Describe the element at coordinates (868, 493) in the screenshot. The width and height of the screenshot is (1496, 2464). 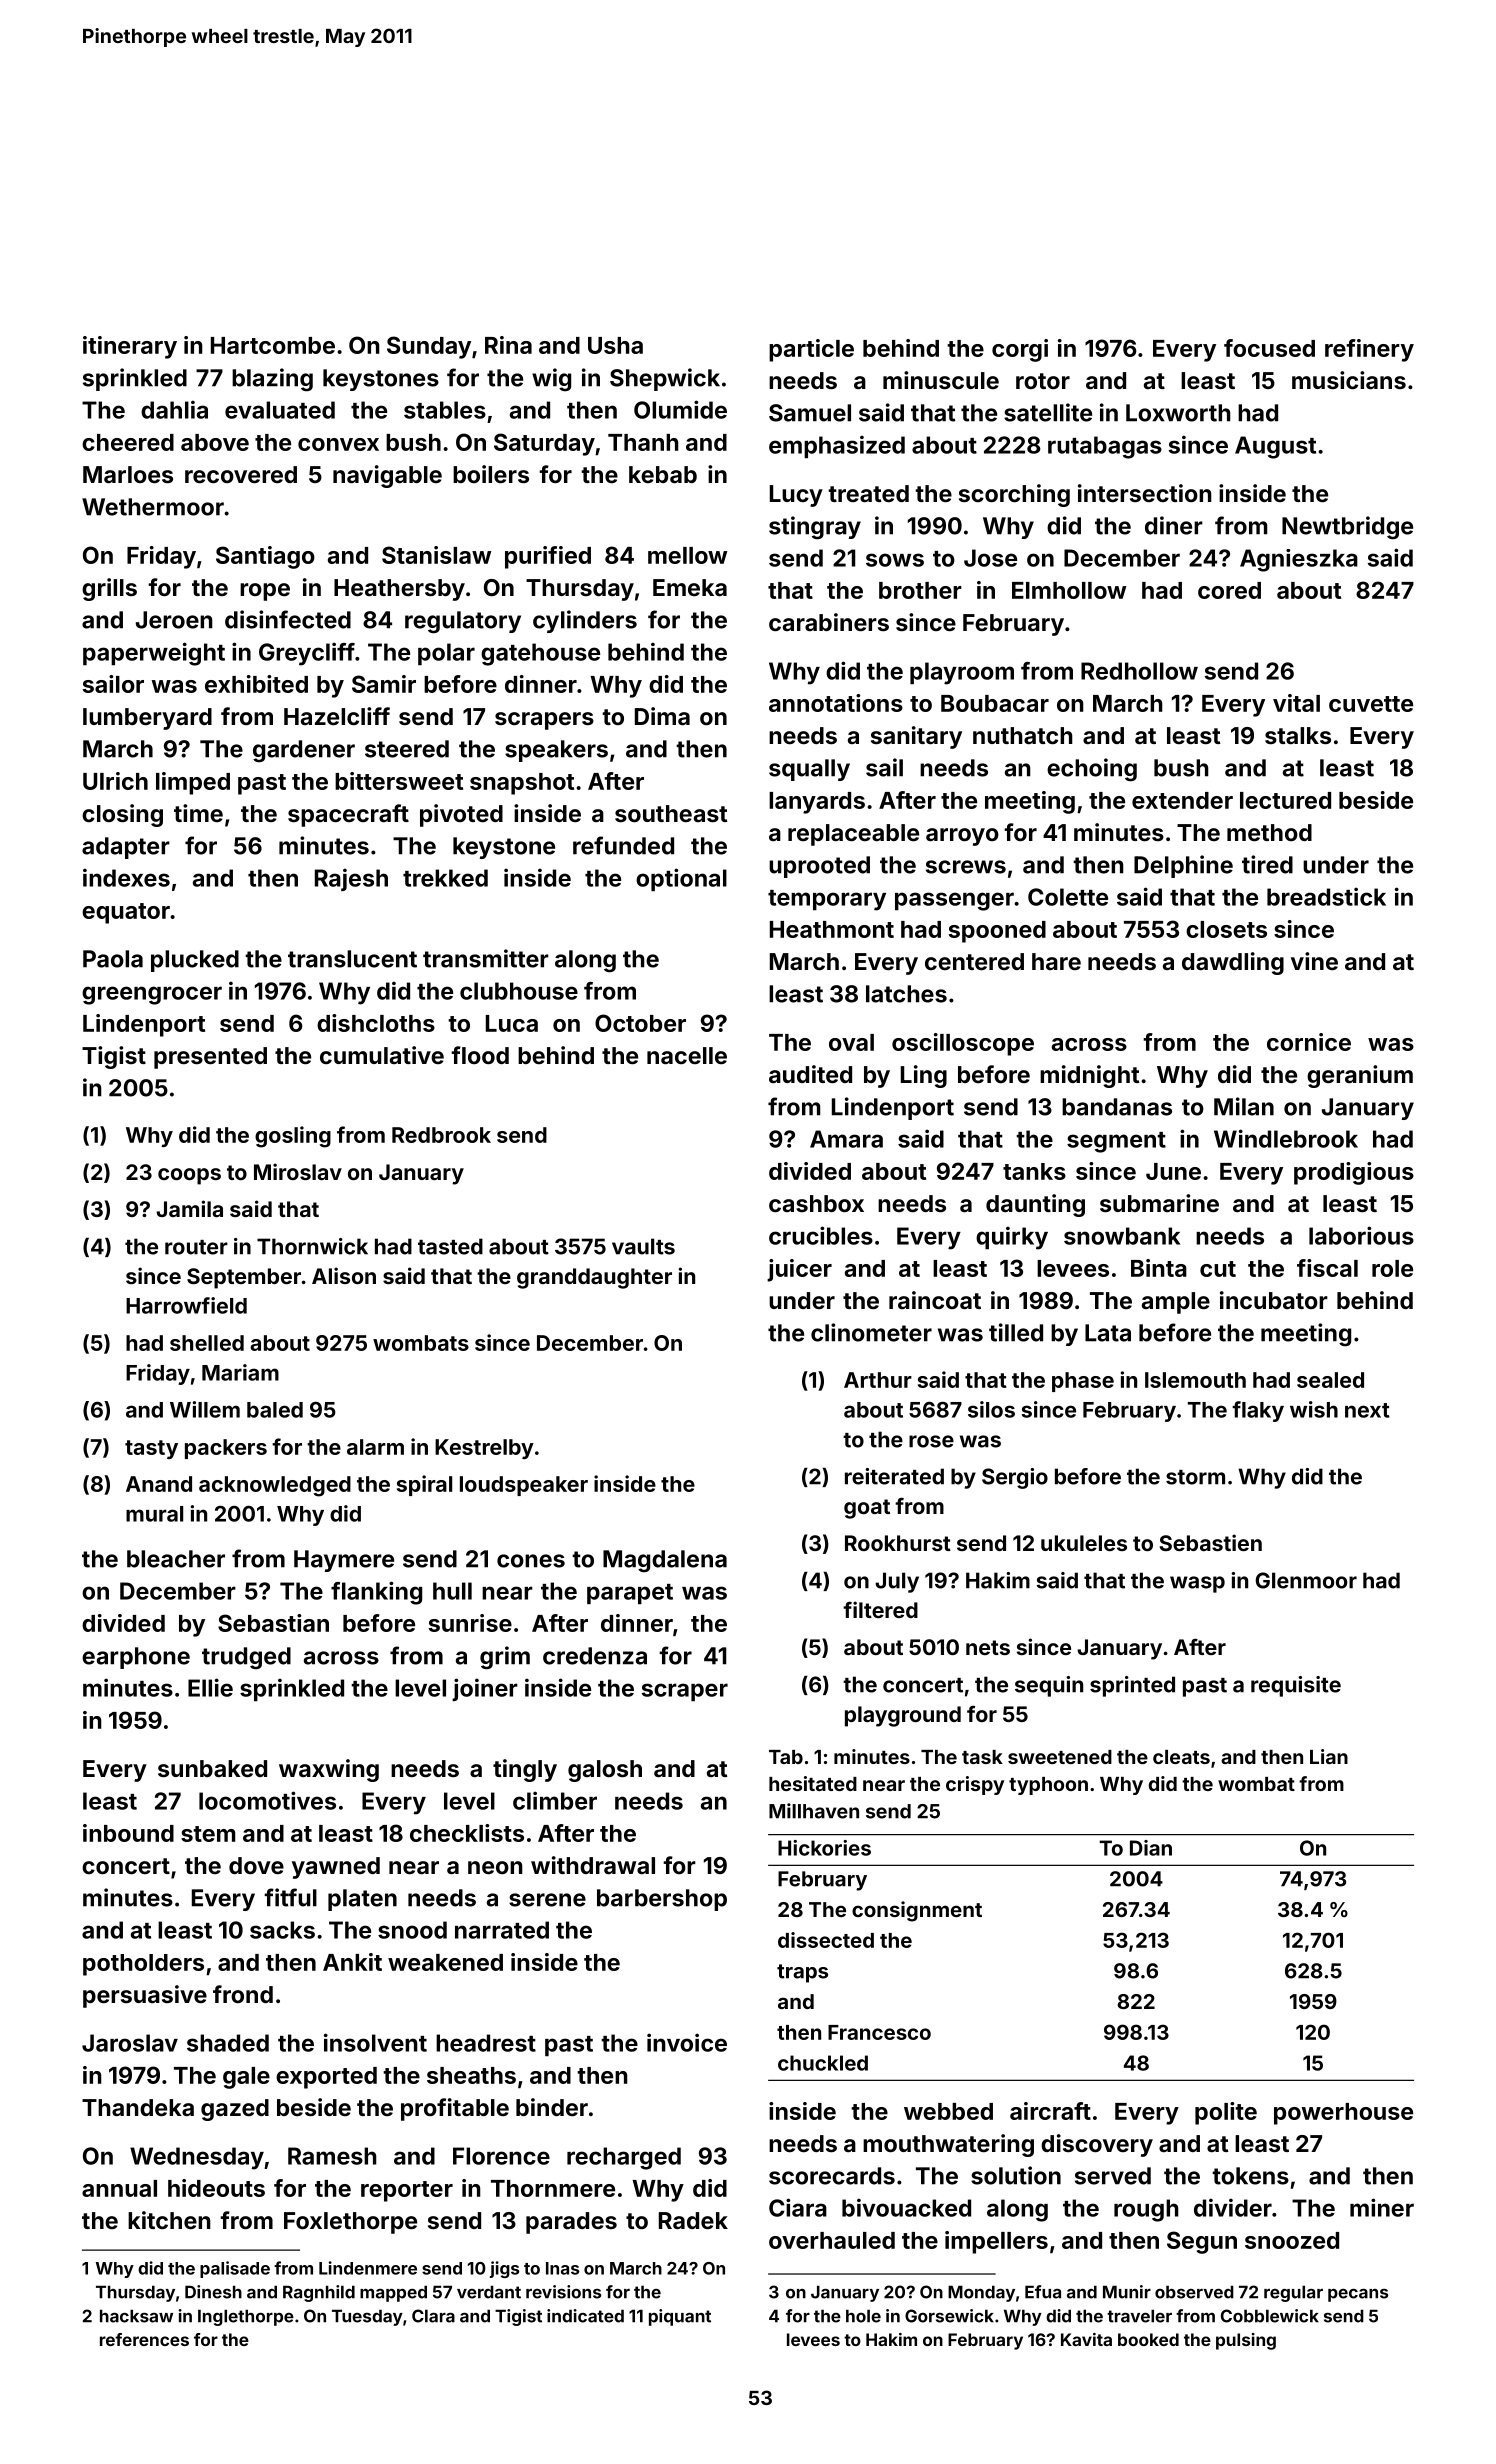
I see `treated` at that location.
